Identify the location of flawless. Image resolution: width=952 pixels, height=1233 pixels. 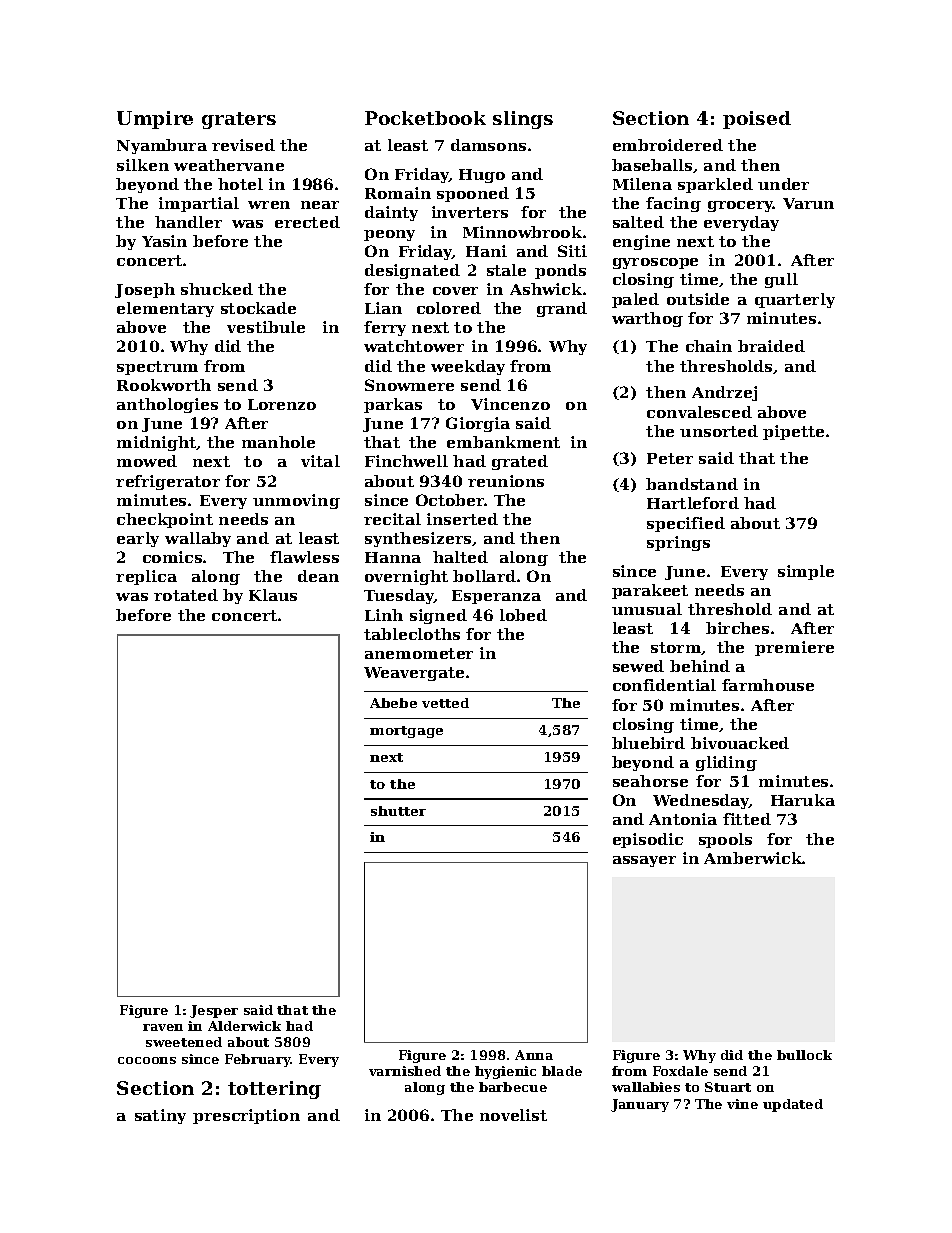
(304, 557).
